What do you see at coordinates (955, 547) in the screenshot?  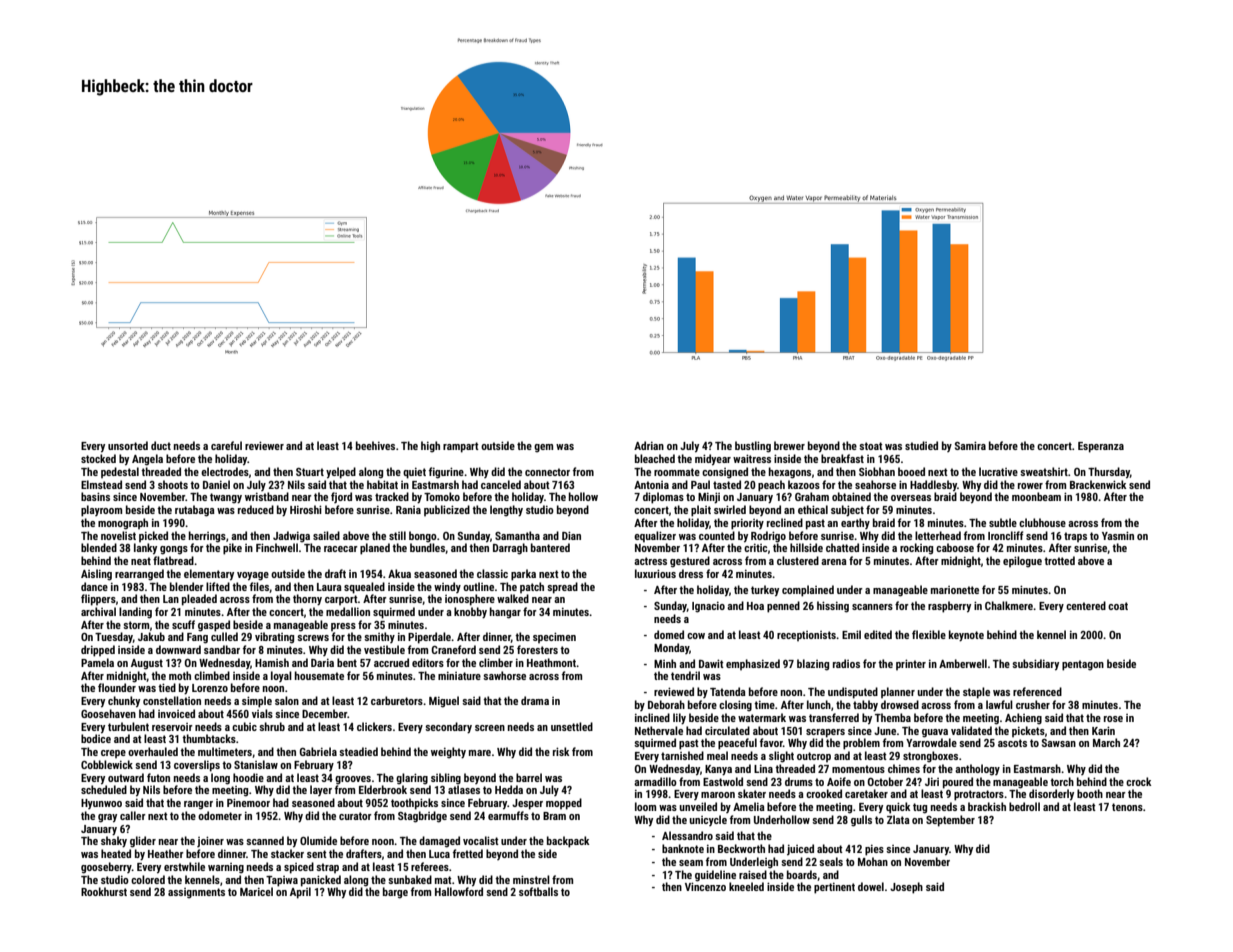 I see `caboose` at bounding box center [955, 547].
